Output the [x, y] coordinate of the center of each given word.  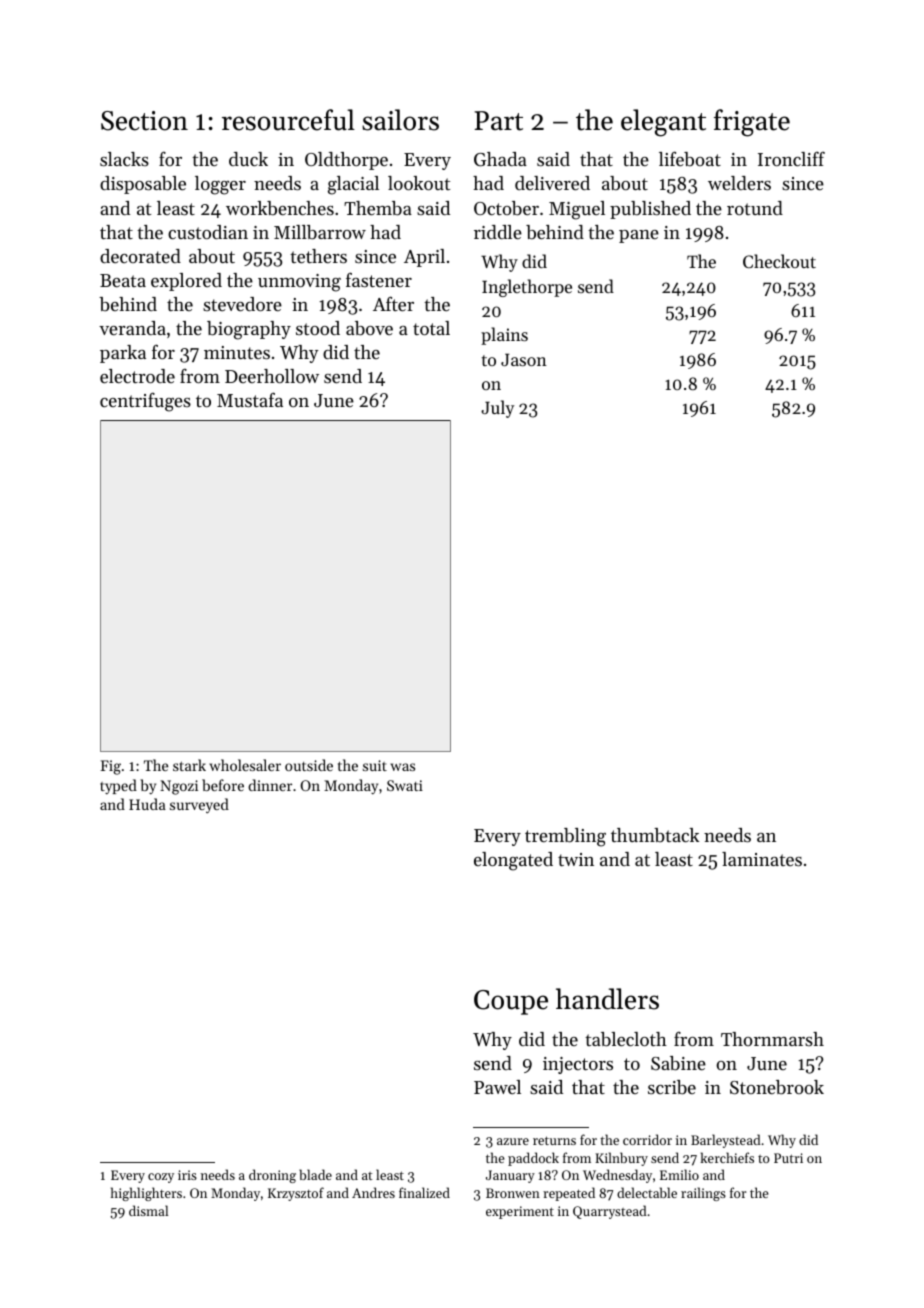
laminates [762, 859]
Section [144, 121]
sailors [400, 120]
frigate [752, 123]
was [402, 767]
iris [187, 1175]
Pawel [497, 1087]
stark [189, 765]
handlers [607, 999]
